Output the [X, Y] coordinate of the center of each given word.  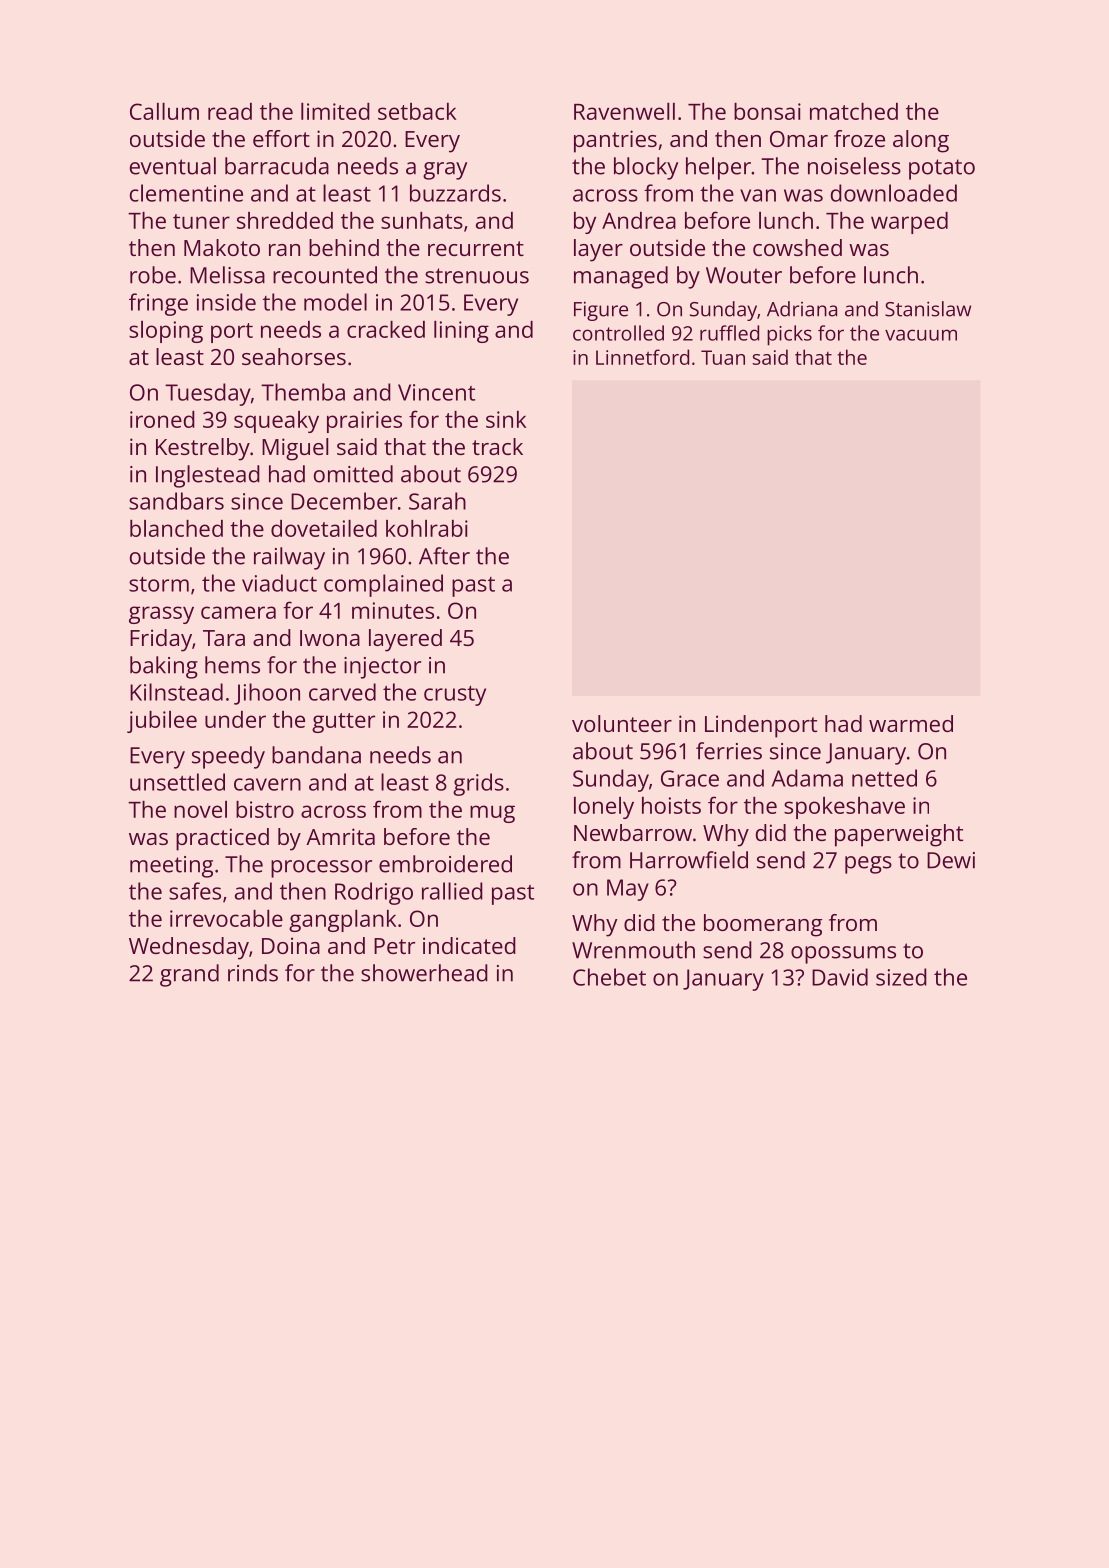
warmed [911, 723]
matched [854, 111]
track [497, 446]
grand [189, 975]
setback [417, 111]
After [444, 556]
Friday [161, 640]
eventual [173, 166]
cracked [386, 329]
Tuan [723, 357]
